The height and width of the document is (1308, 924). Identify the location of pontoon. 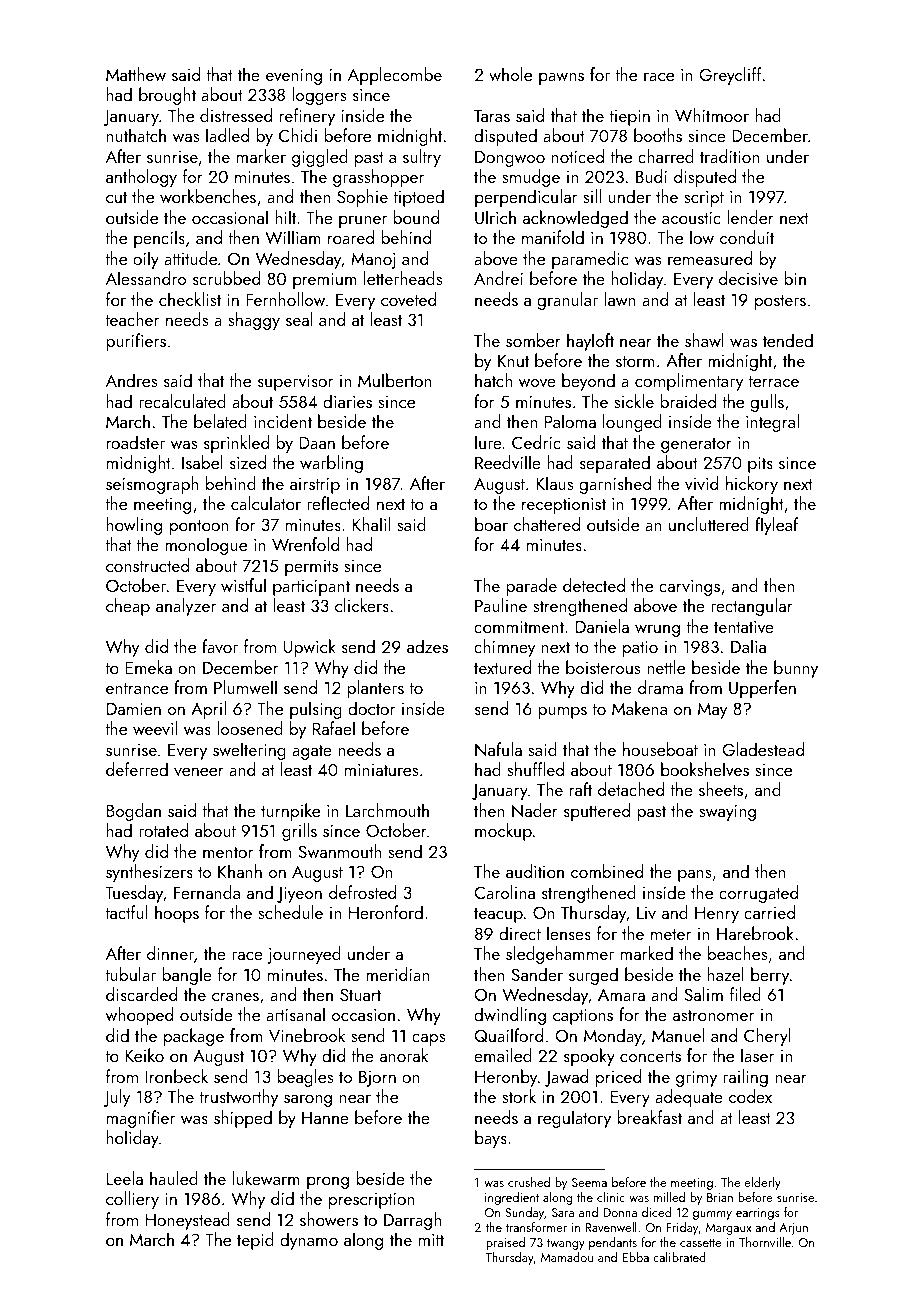
(199, 527).
